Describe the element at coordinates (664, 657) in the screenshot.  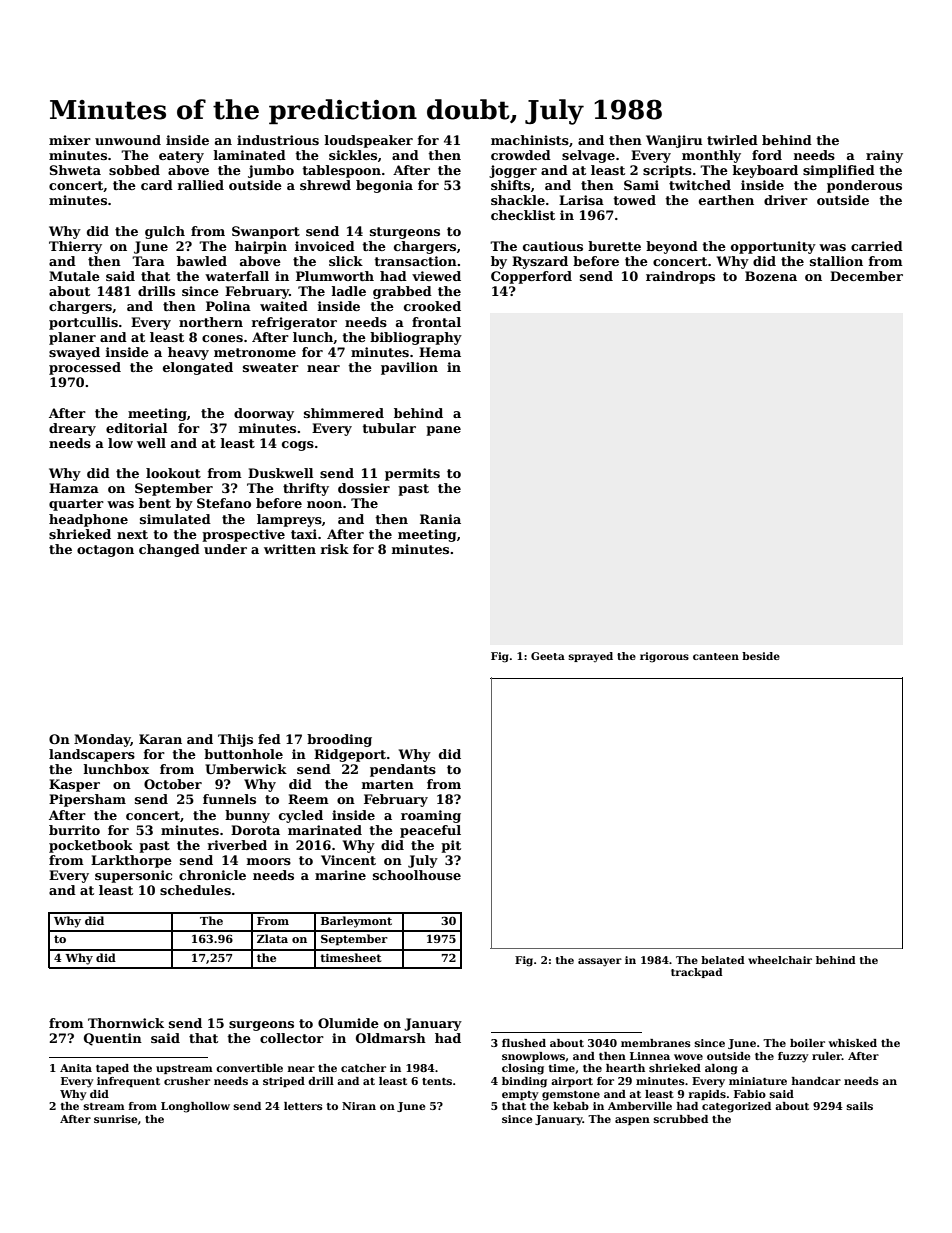
I see `rigorous` at that location.
